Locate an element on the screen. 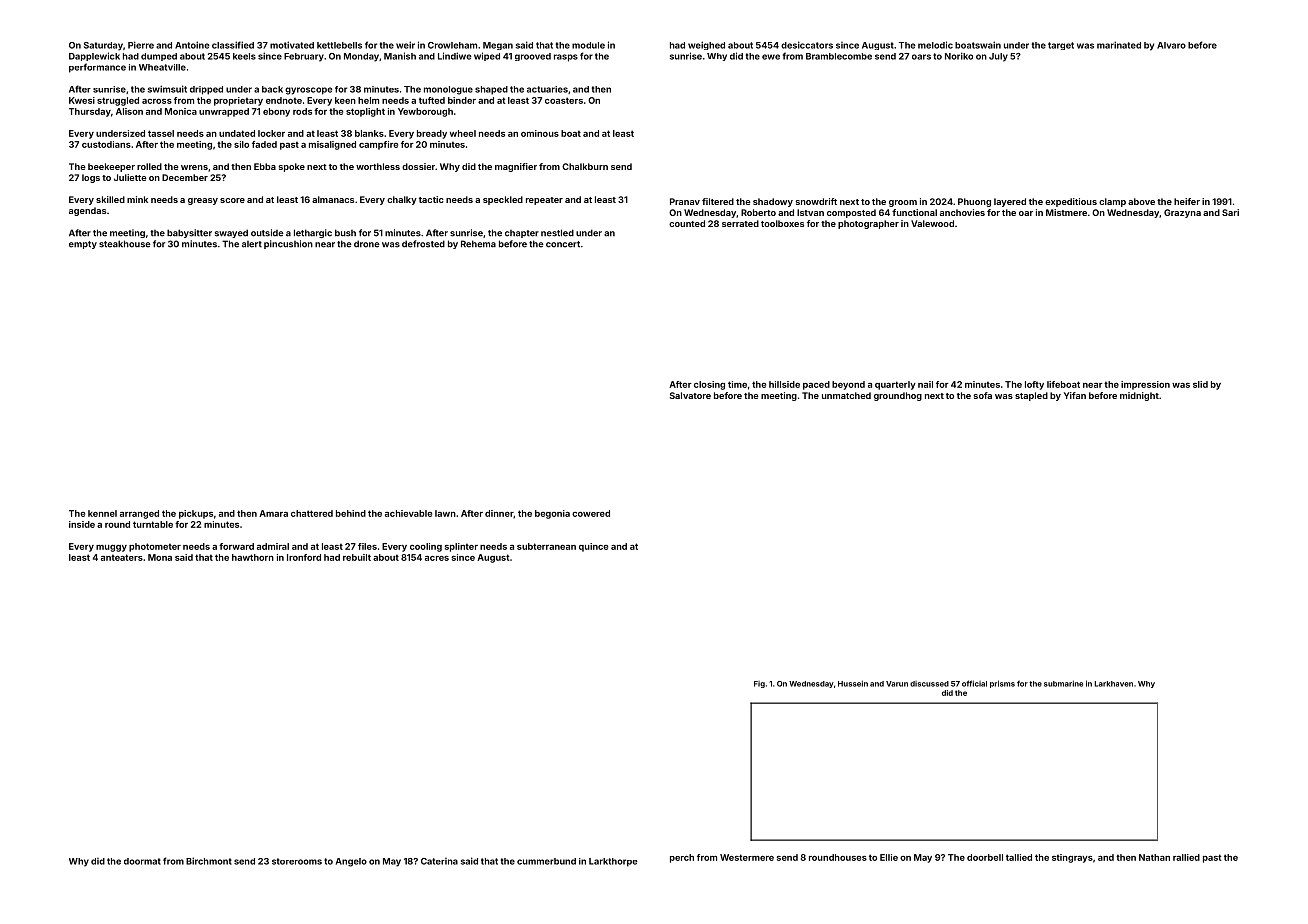 Image resolution: width=1308 pixels, height=924 pixels. Larkhaven is located at coordinates (1113, 684).
